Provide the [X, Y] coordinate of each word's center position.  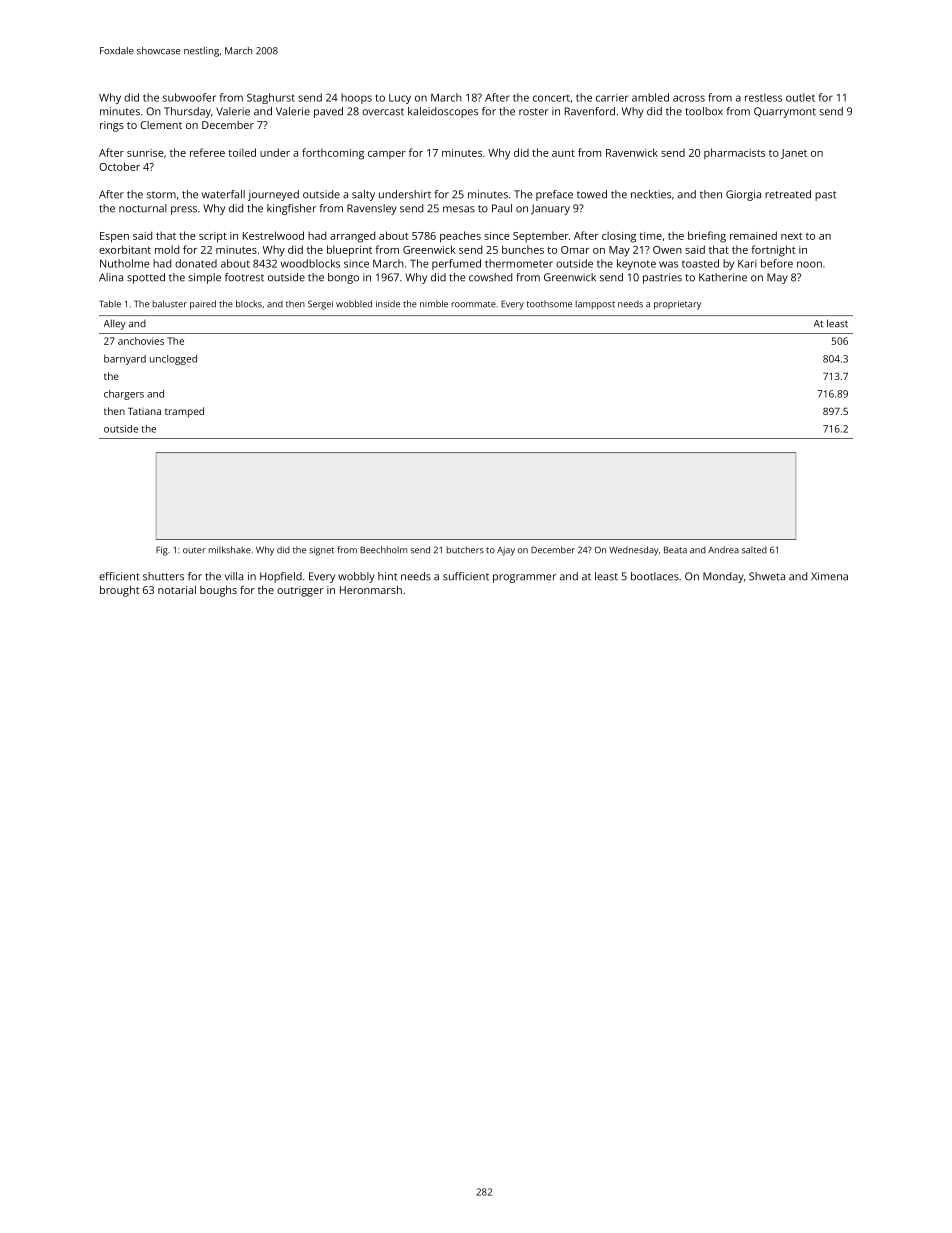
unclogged [173, 360]
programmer [524, 578]
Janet [794, 154]
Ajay [506, 551]
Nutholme [124, 263]
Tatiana [144, 411]
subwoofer [189, 97]
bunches [523, 249]
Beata [675, 550]
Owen [667, 250]
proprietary [677, 305]
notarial [177, 590]
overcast [383, 112]
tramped [184, 412]
